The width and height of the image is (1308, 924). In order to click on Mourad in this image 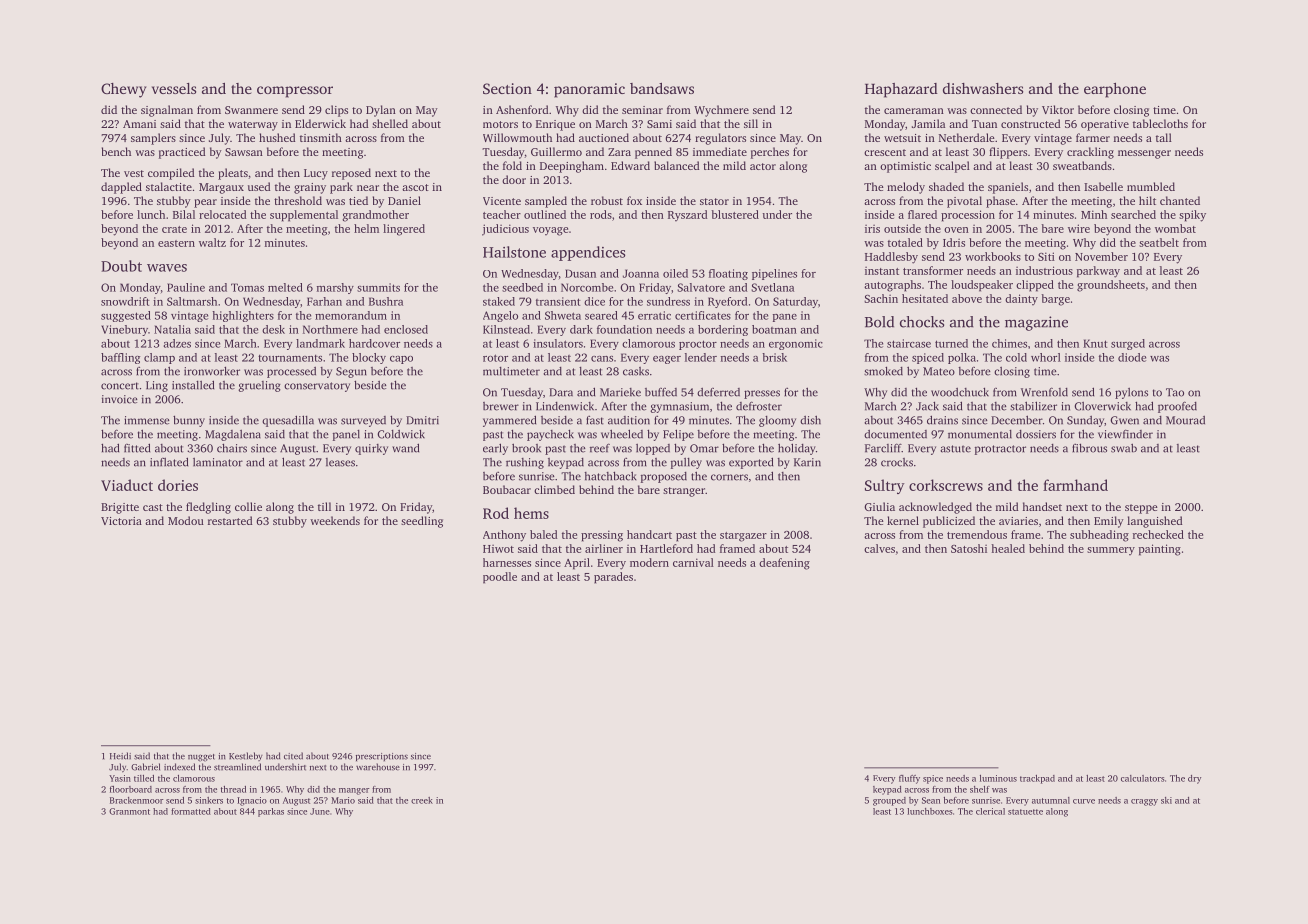, I will do `click(1185, 420)`.
